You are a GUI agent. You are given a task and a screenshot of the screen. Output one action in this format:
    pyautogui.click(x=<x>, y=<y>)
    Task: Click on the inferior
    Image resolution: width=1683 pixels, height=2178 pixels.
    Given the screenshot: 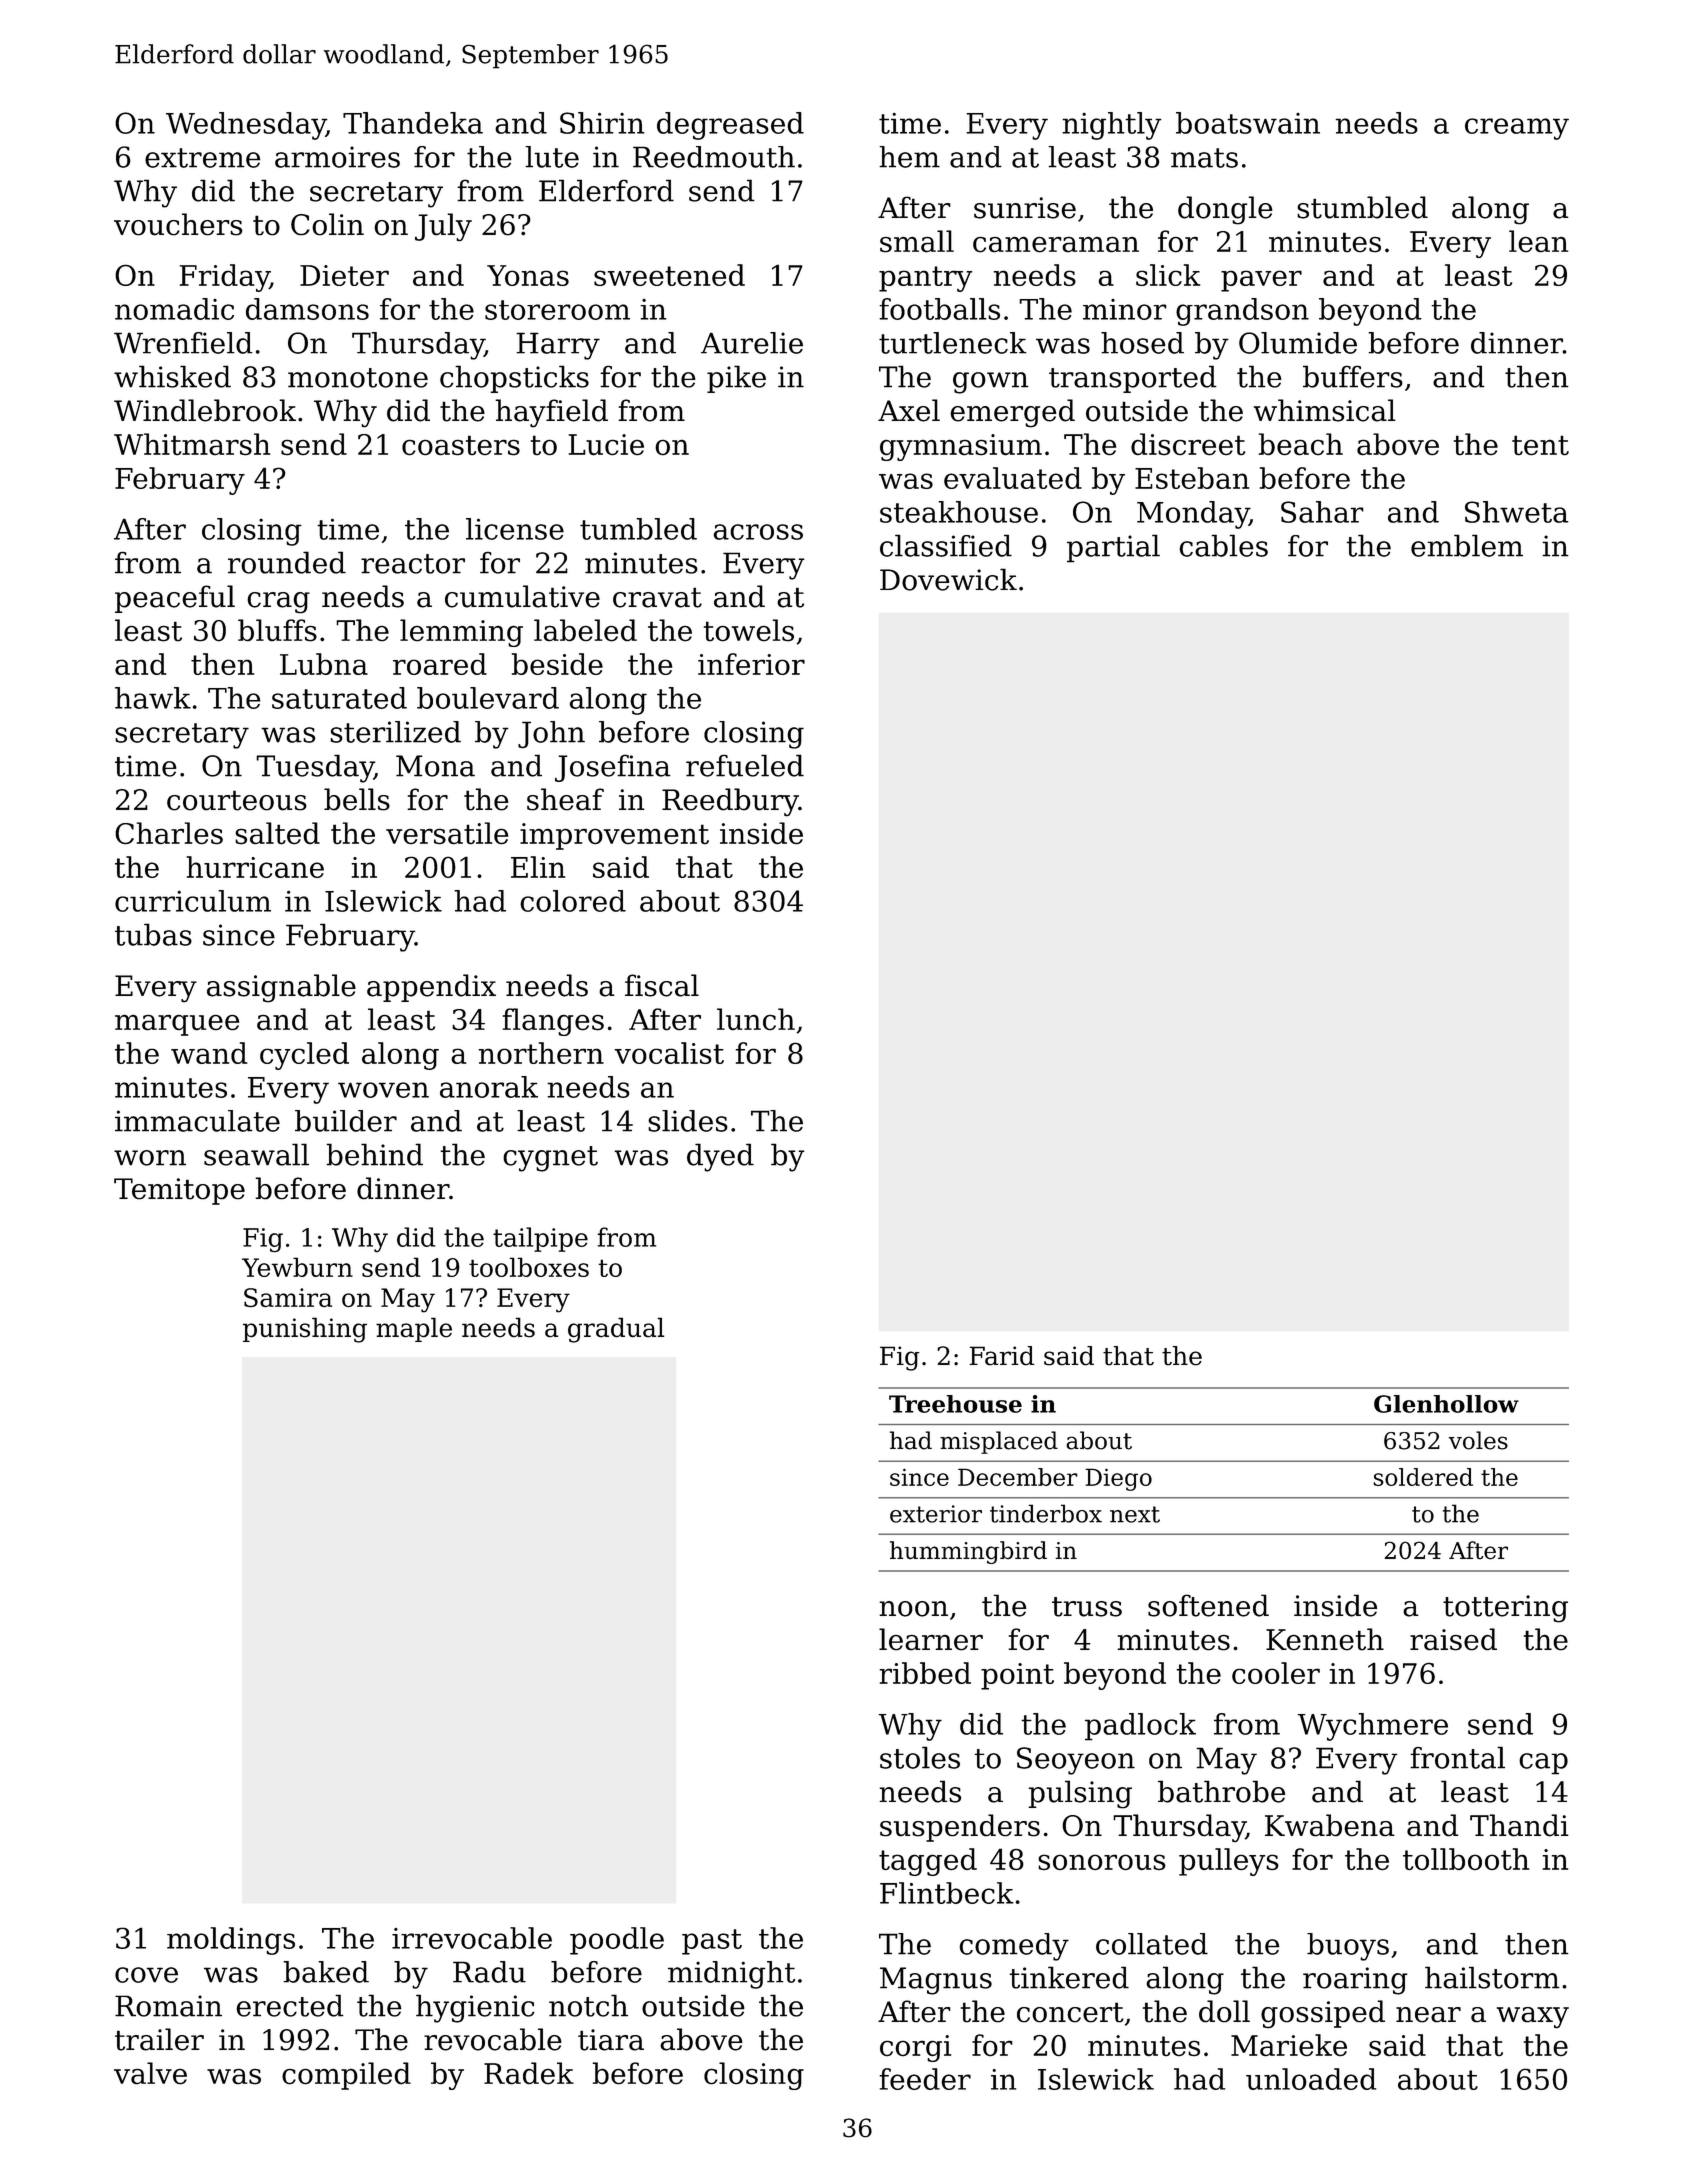 What is the action you would take?
    pyautogui.click(x=751, y=664)
